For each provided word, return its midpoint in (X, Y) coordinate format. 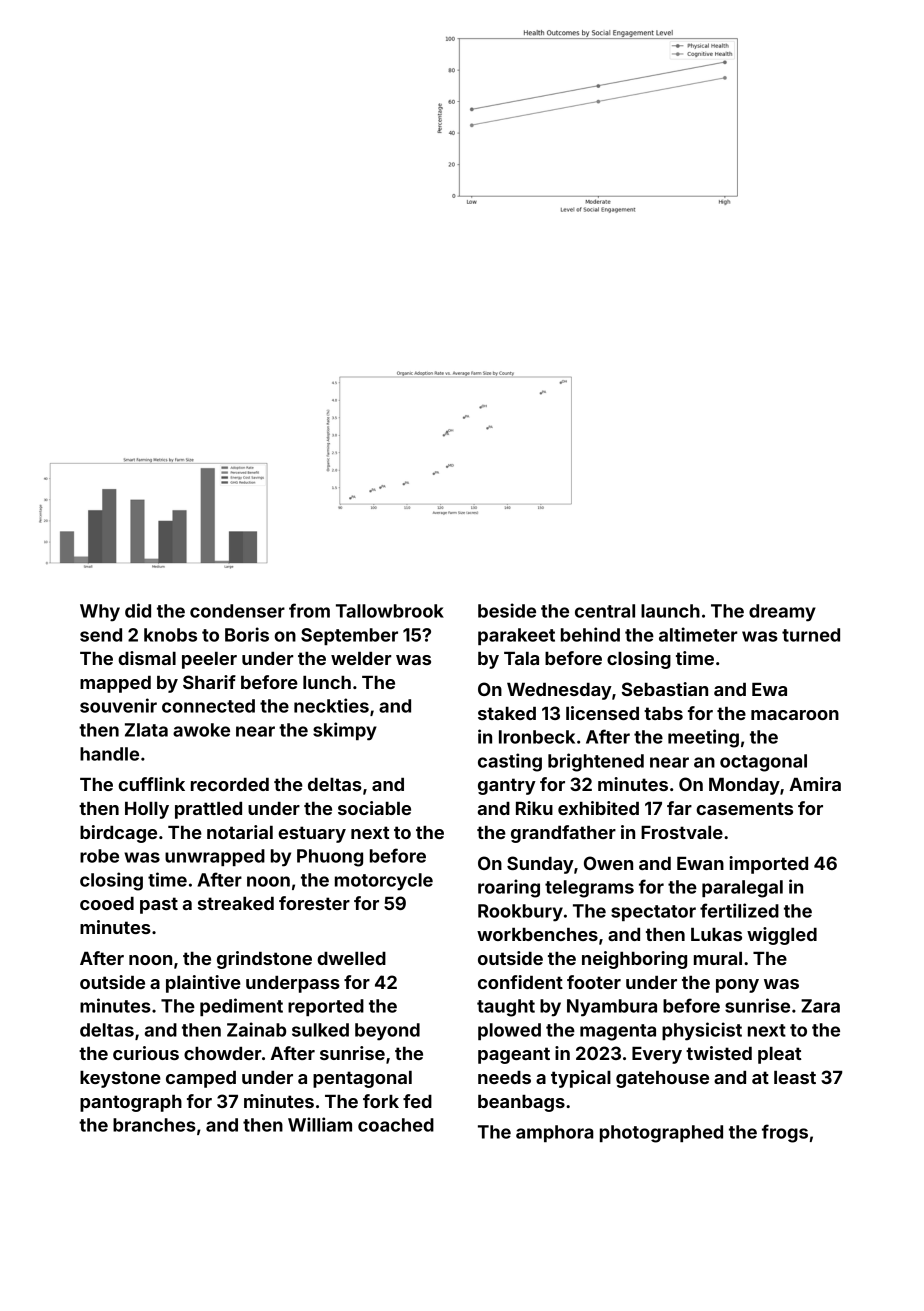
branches (154, 1125)
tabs (663, 713)
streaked (236, 903)
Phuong (330, 858)
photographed (661, 1134)
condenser (237, 611)
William (320, 1124)
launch (670, 611)
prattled (208, 810)
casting (510, 762)
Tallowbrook (390, 611)
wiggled (782, 936)
